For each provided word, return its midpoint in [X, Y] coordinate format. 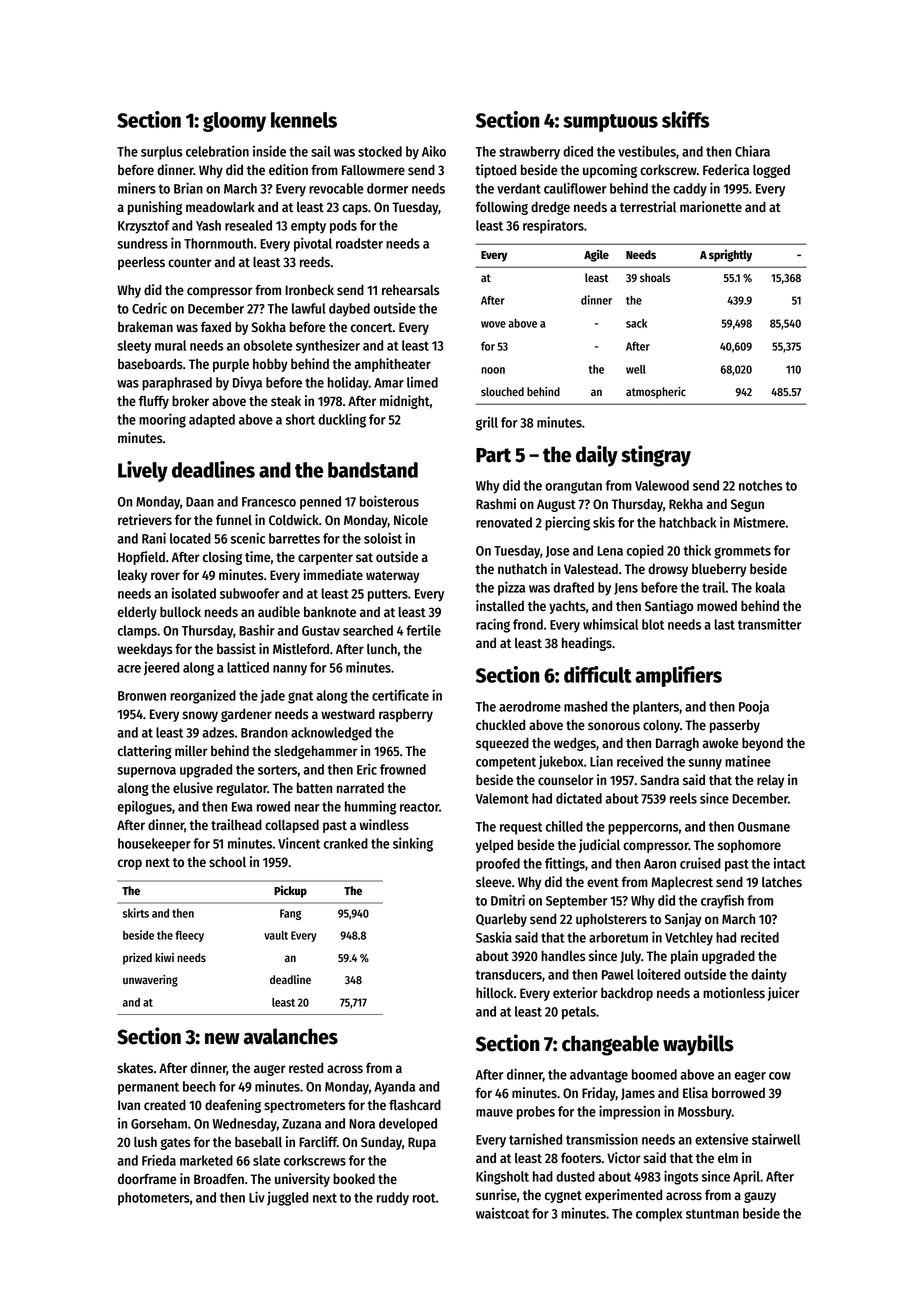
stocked [380, 151]
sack [636, 323]
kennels [304, 120]
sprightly [730, 255]
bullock [180, 611]
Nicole [411, 519]
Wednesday [245, 1125]
